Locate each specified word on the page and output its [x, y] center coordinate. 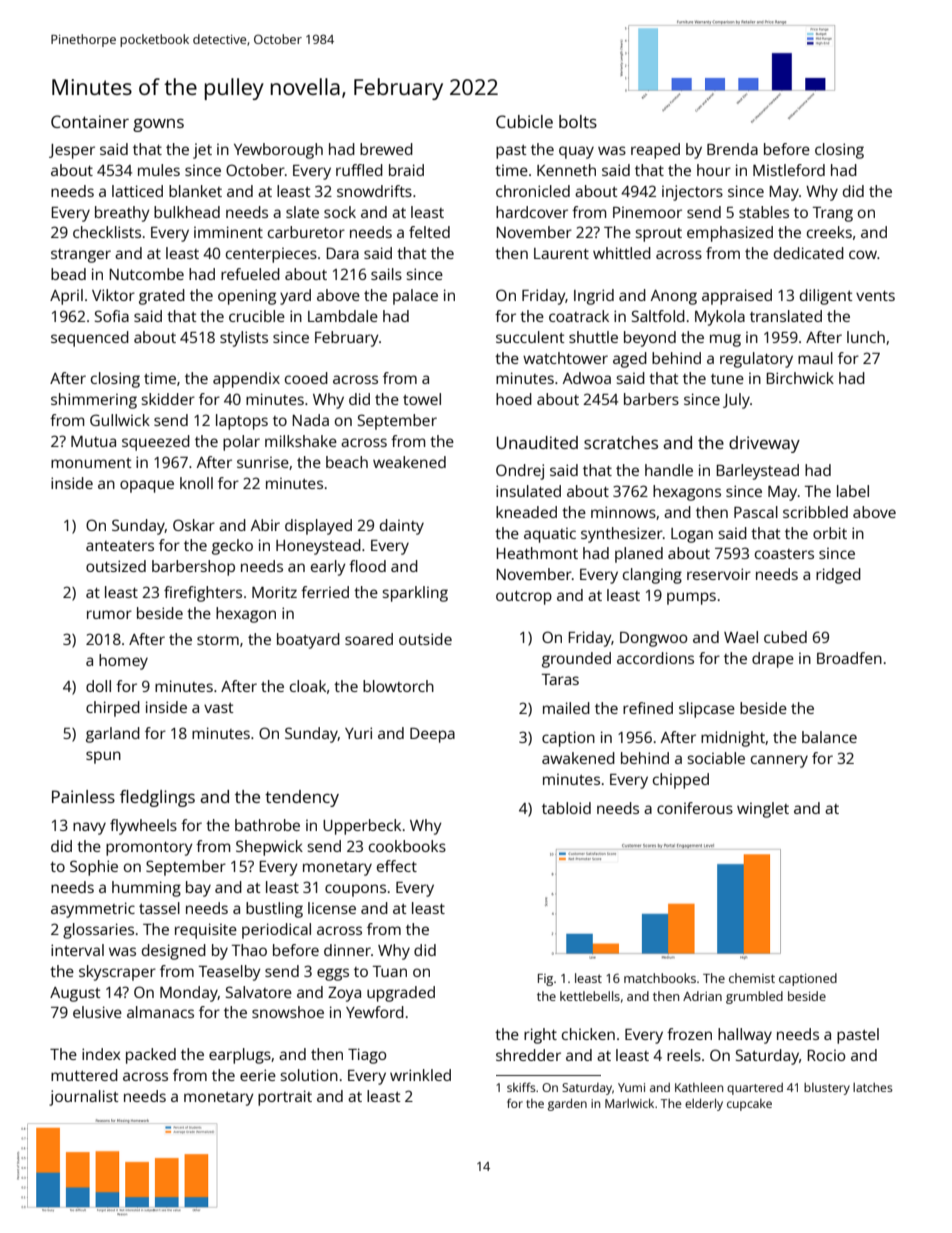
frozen [689, 1034]
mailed [566, 708]
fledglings [157, 798]
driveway [764, 444]
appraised [737, 297]
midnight [733, 739]
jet [202, 151]
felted [429, 232]
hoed [514, 399]
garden [567, 1105]
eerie [258, 1075]
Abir [265, 525]
